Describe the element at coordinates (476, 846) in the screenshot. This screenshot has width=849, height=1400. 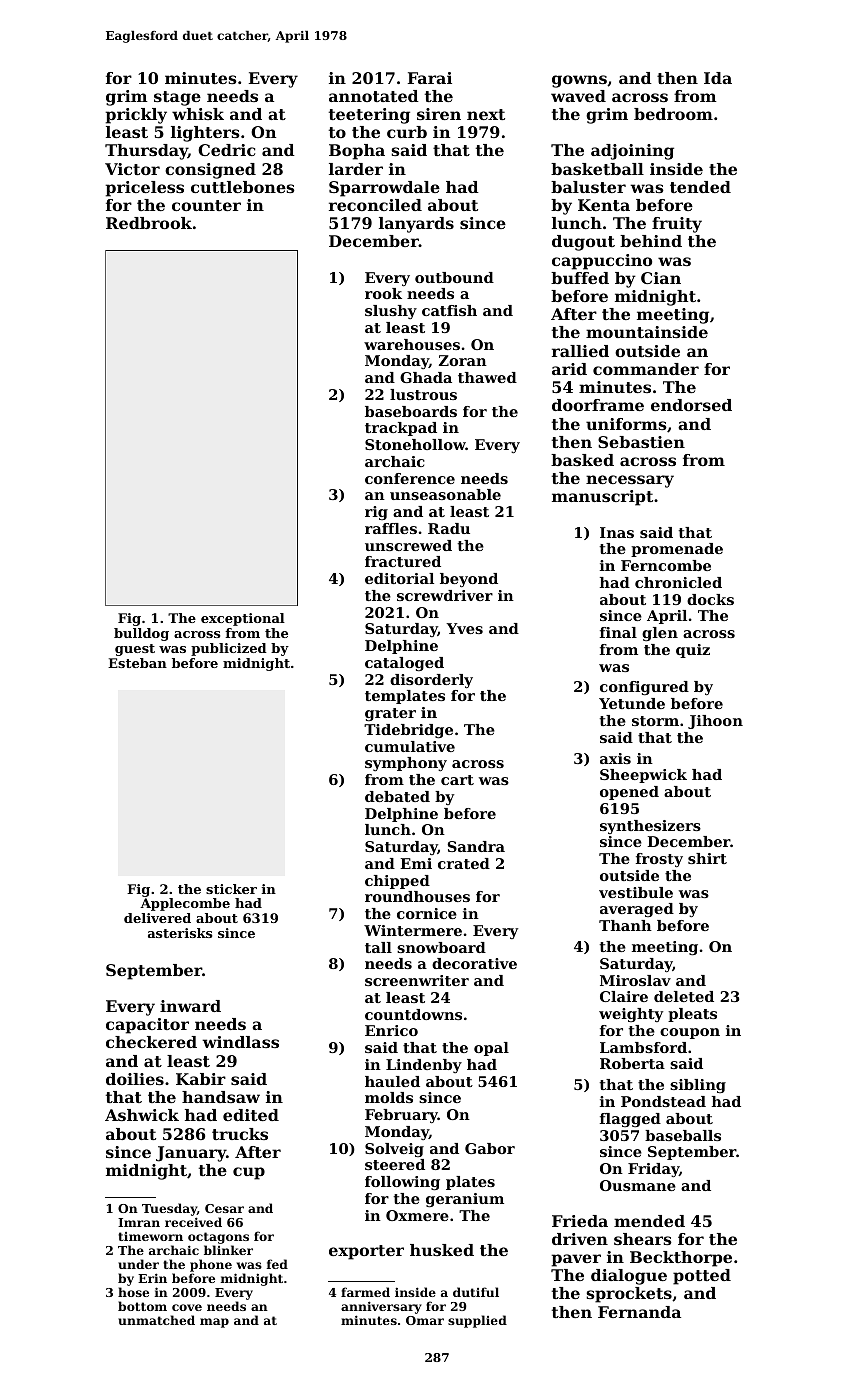
I see `Sandra` at that location.
